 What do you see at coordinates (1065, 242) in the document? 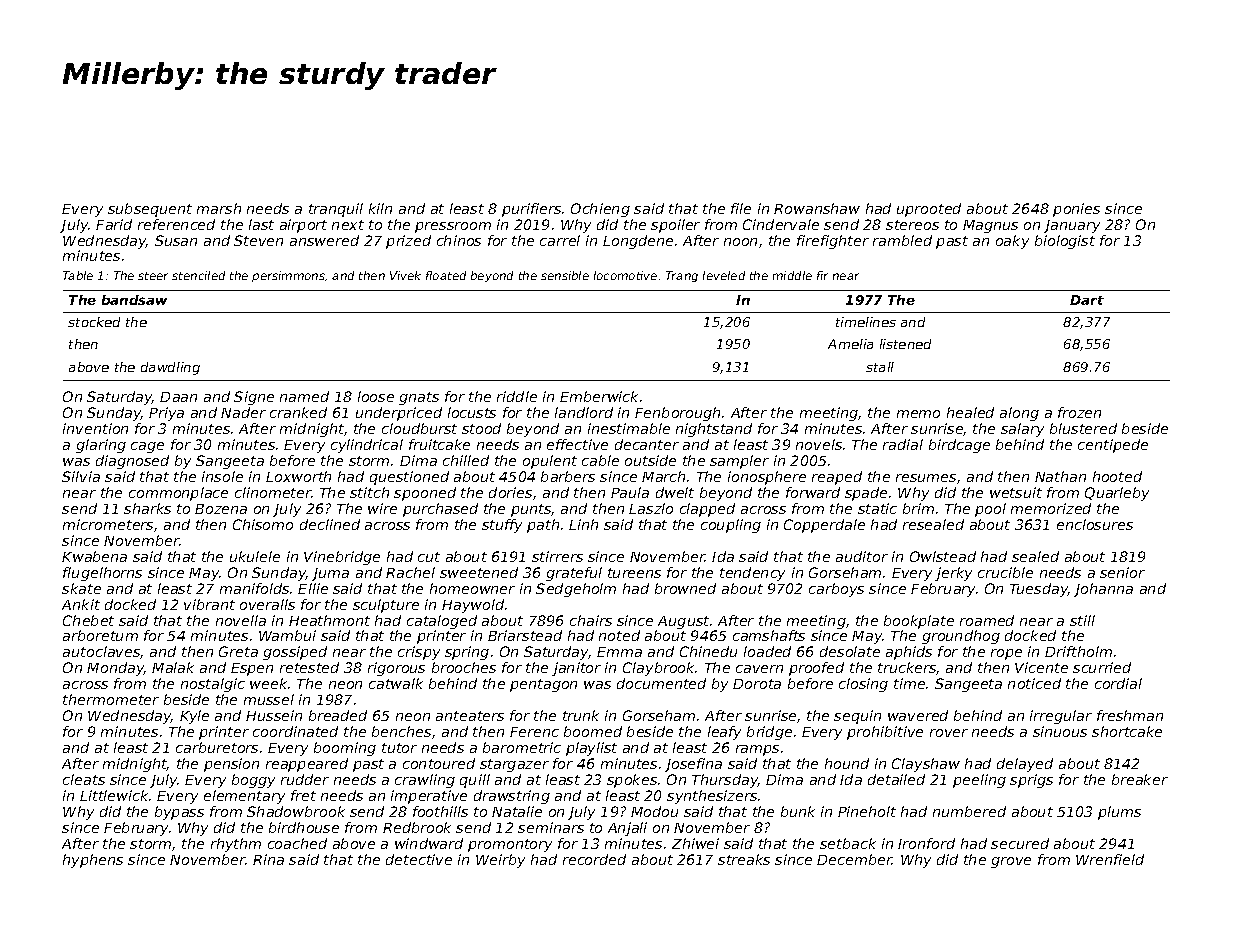
I see `biologist` at bounding box center [1065, 242].
